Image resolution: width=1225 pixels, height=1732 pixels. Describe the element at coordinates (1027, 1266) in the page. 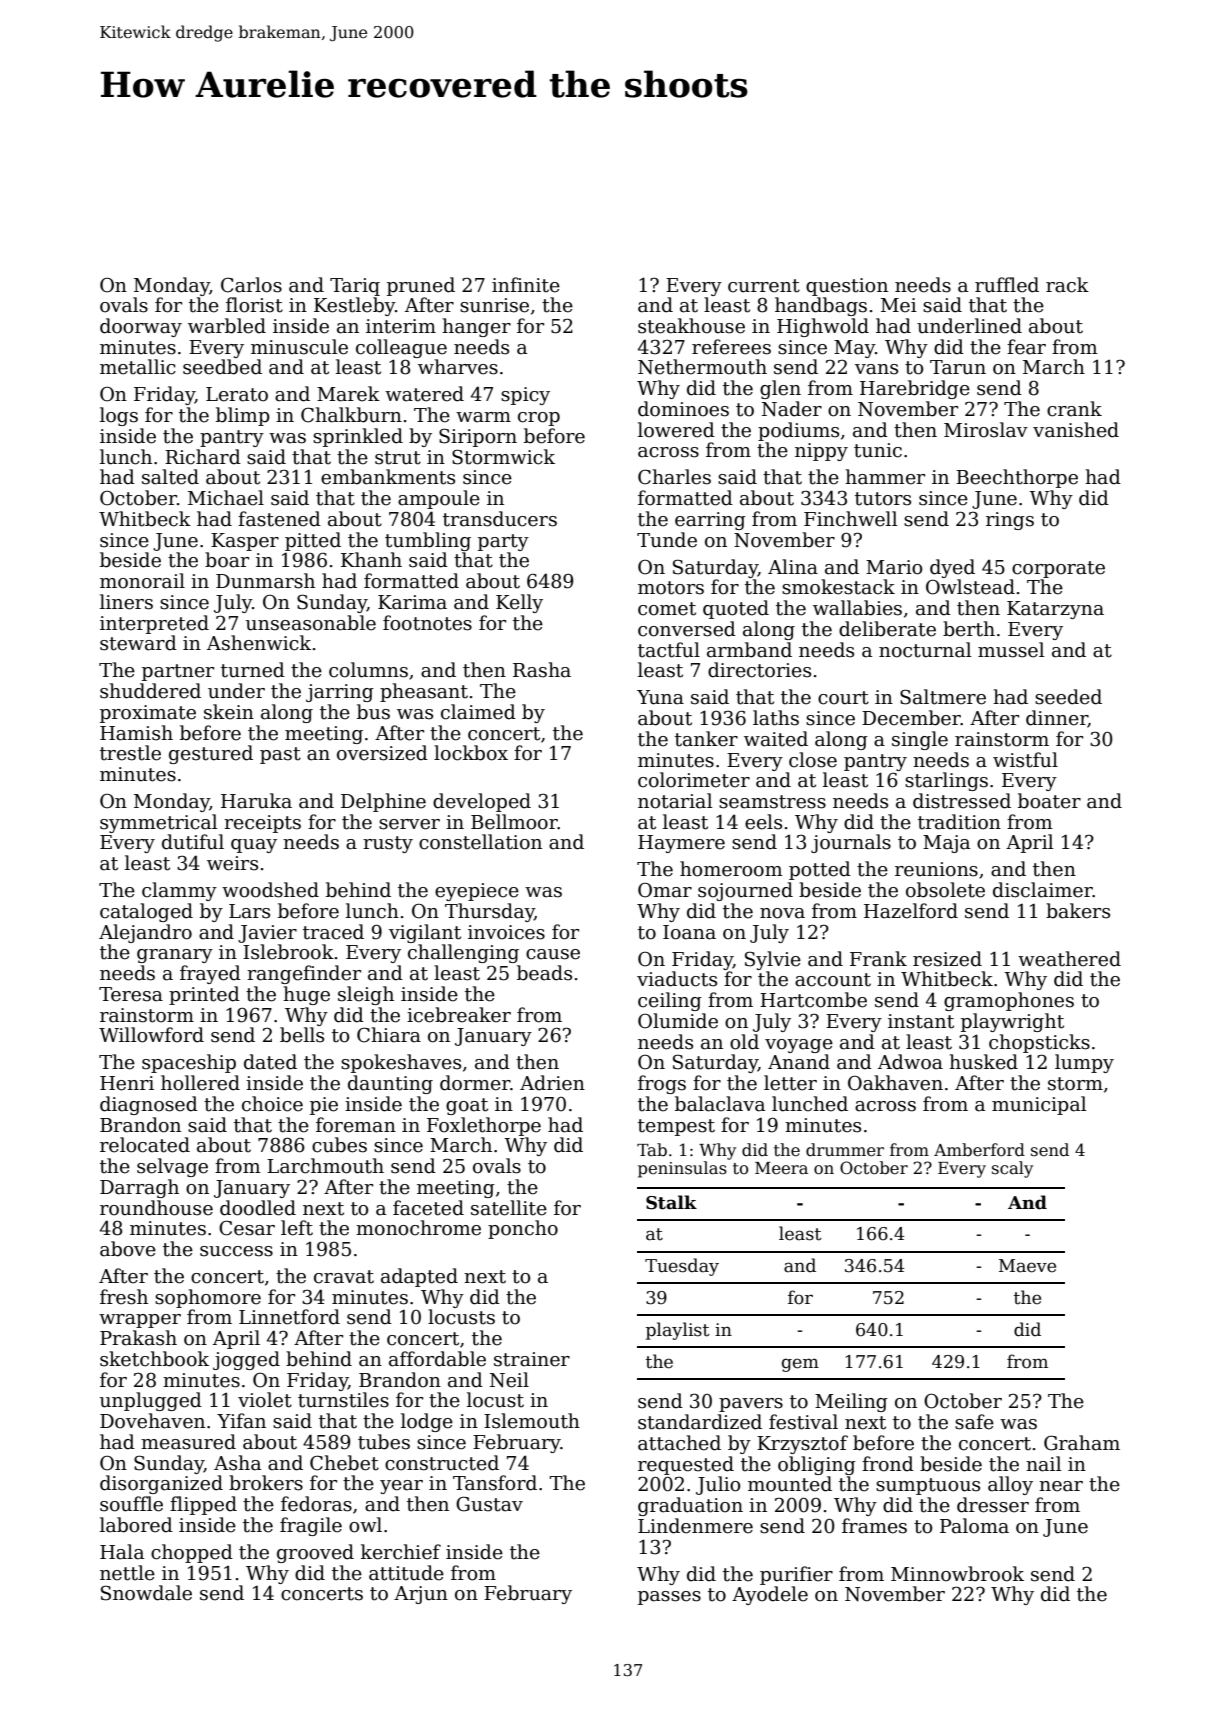

I see `Maeve` at that location.
